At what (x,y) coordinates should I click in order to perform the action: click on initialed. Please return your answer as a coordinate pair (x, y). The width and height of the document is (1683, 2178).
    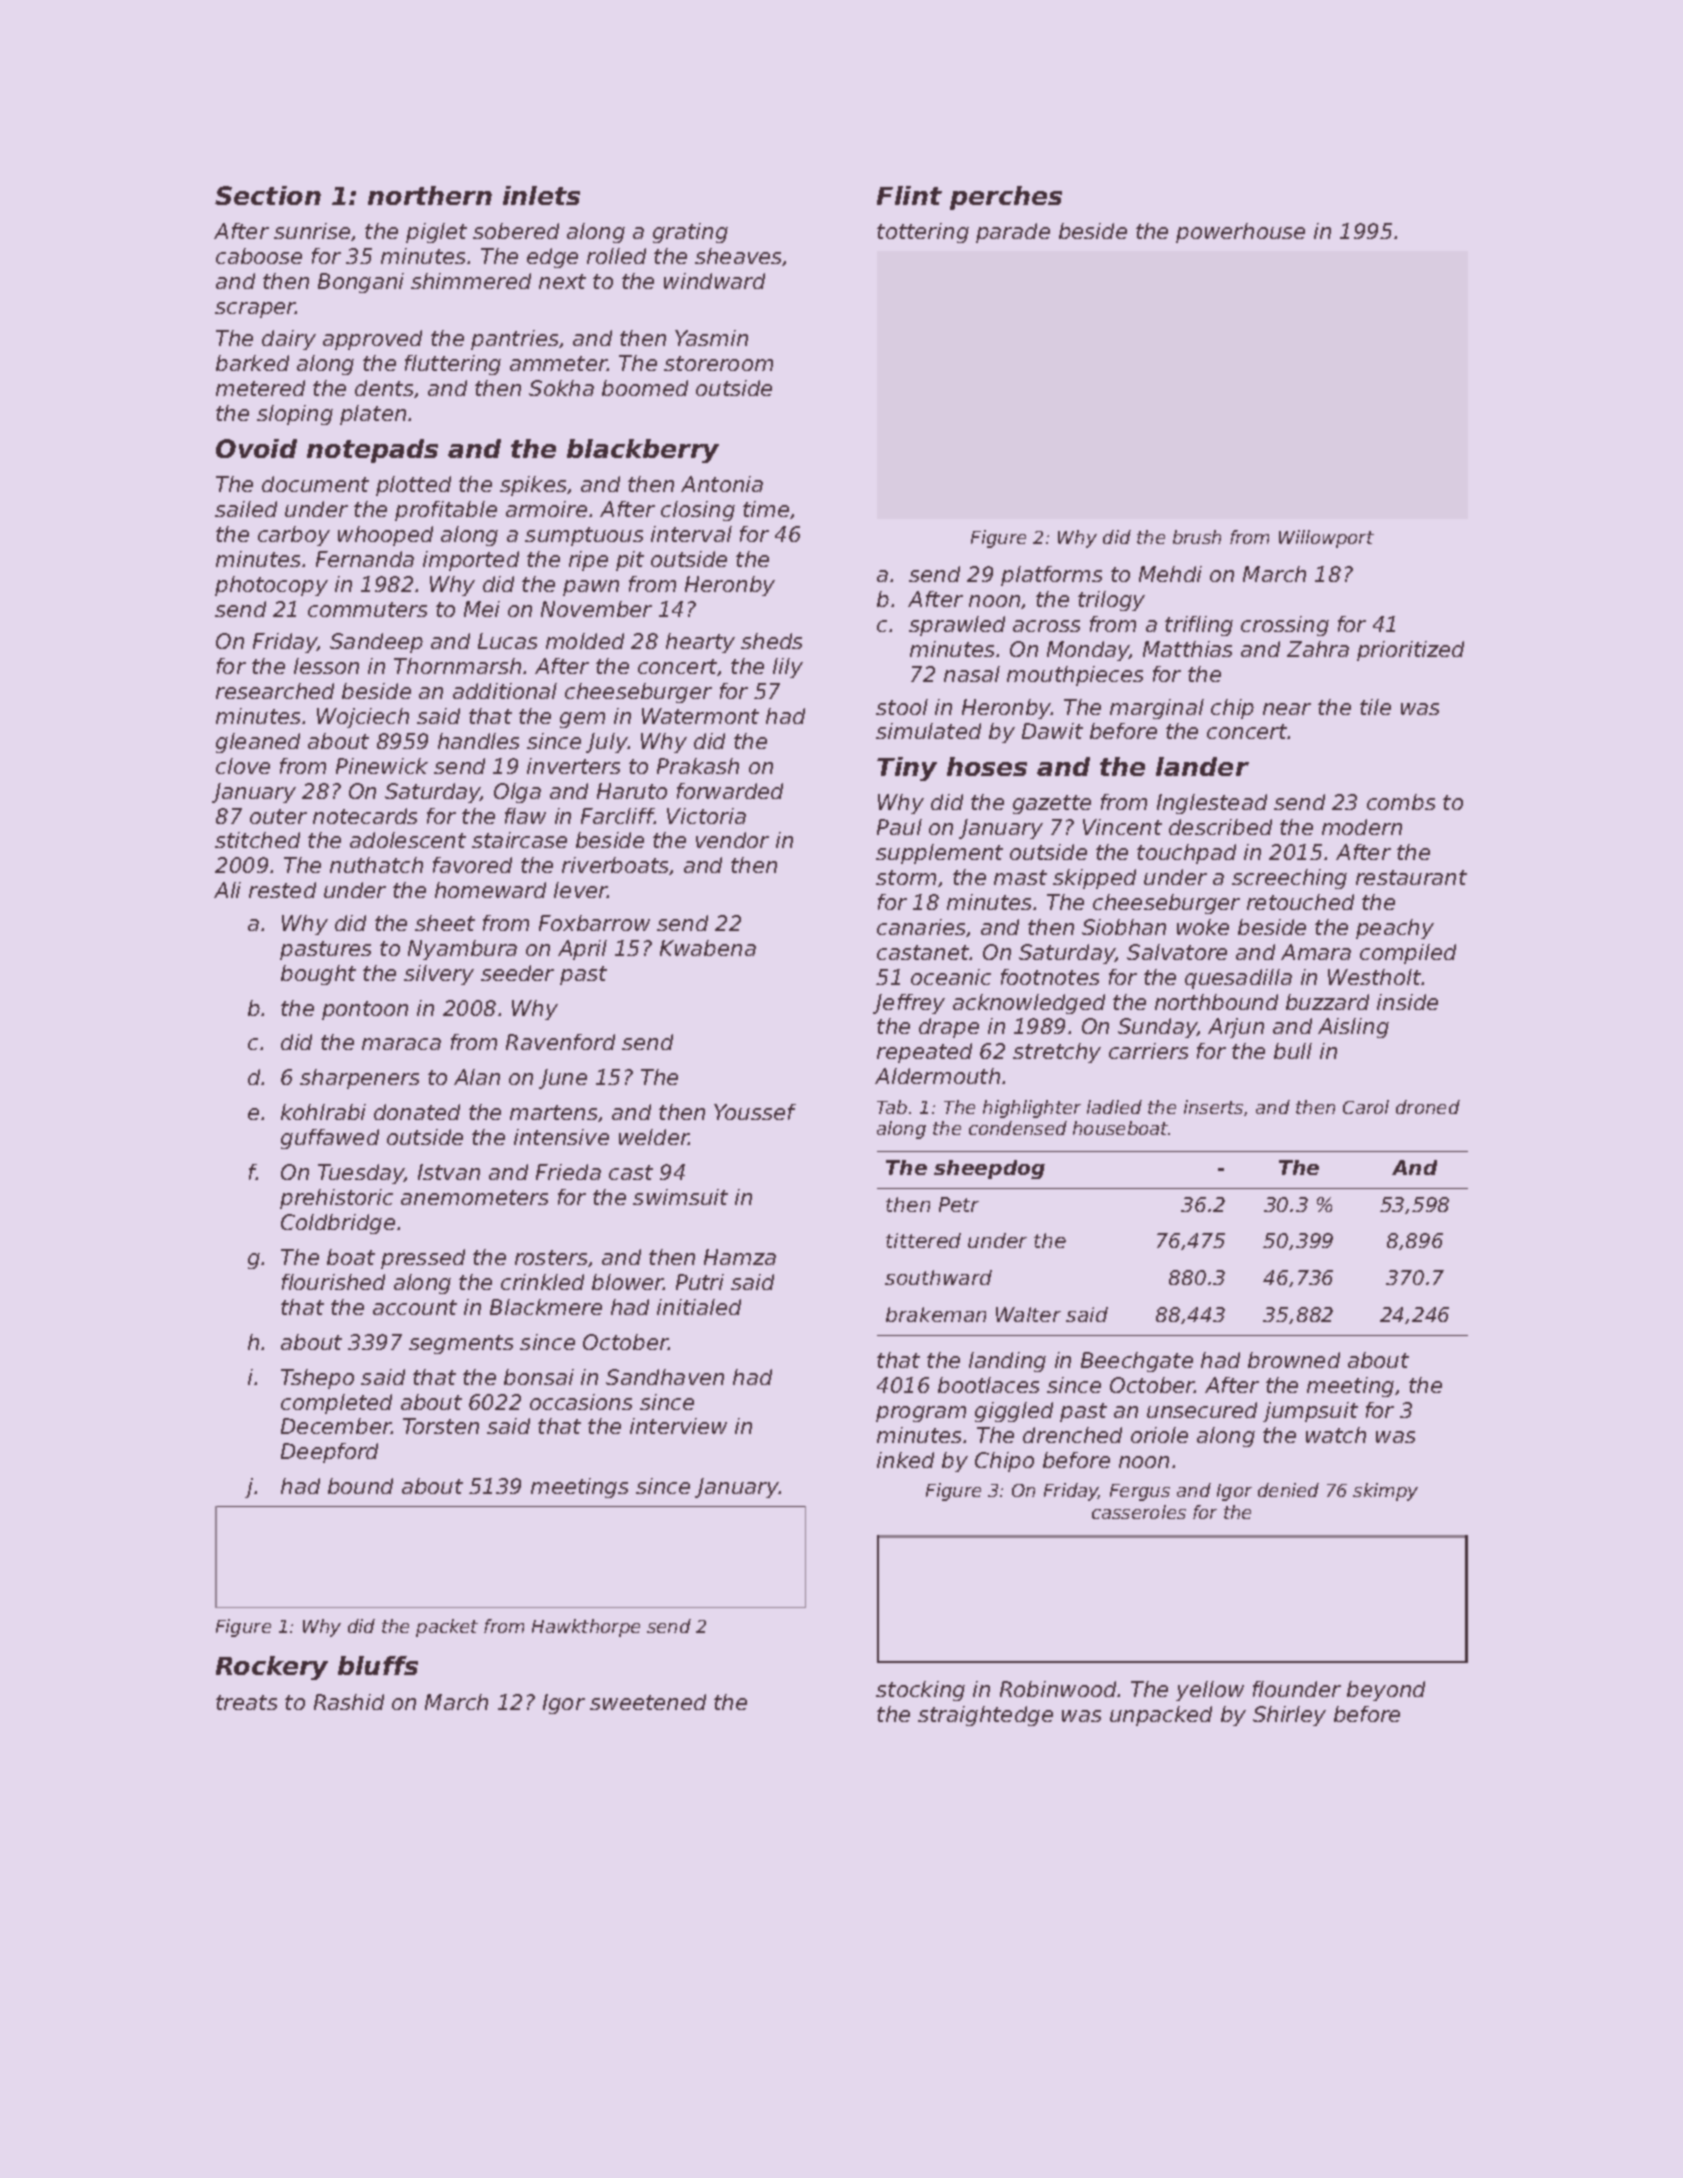
    Looking at the image, I should click on (699, 1307).
